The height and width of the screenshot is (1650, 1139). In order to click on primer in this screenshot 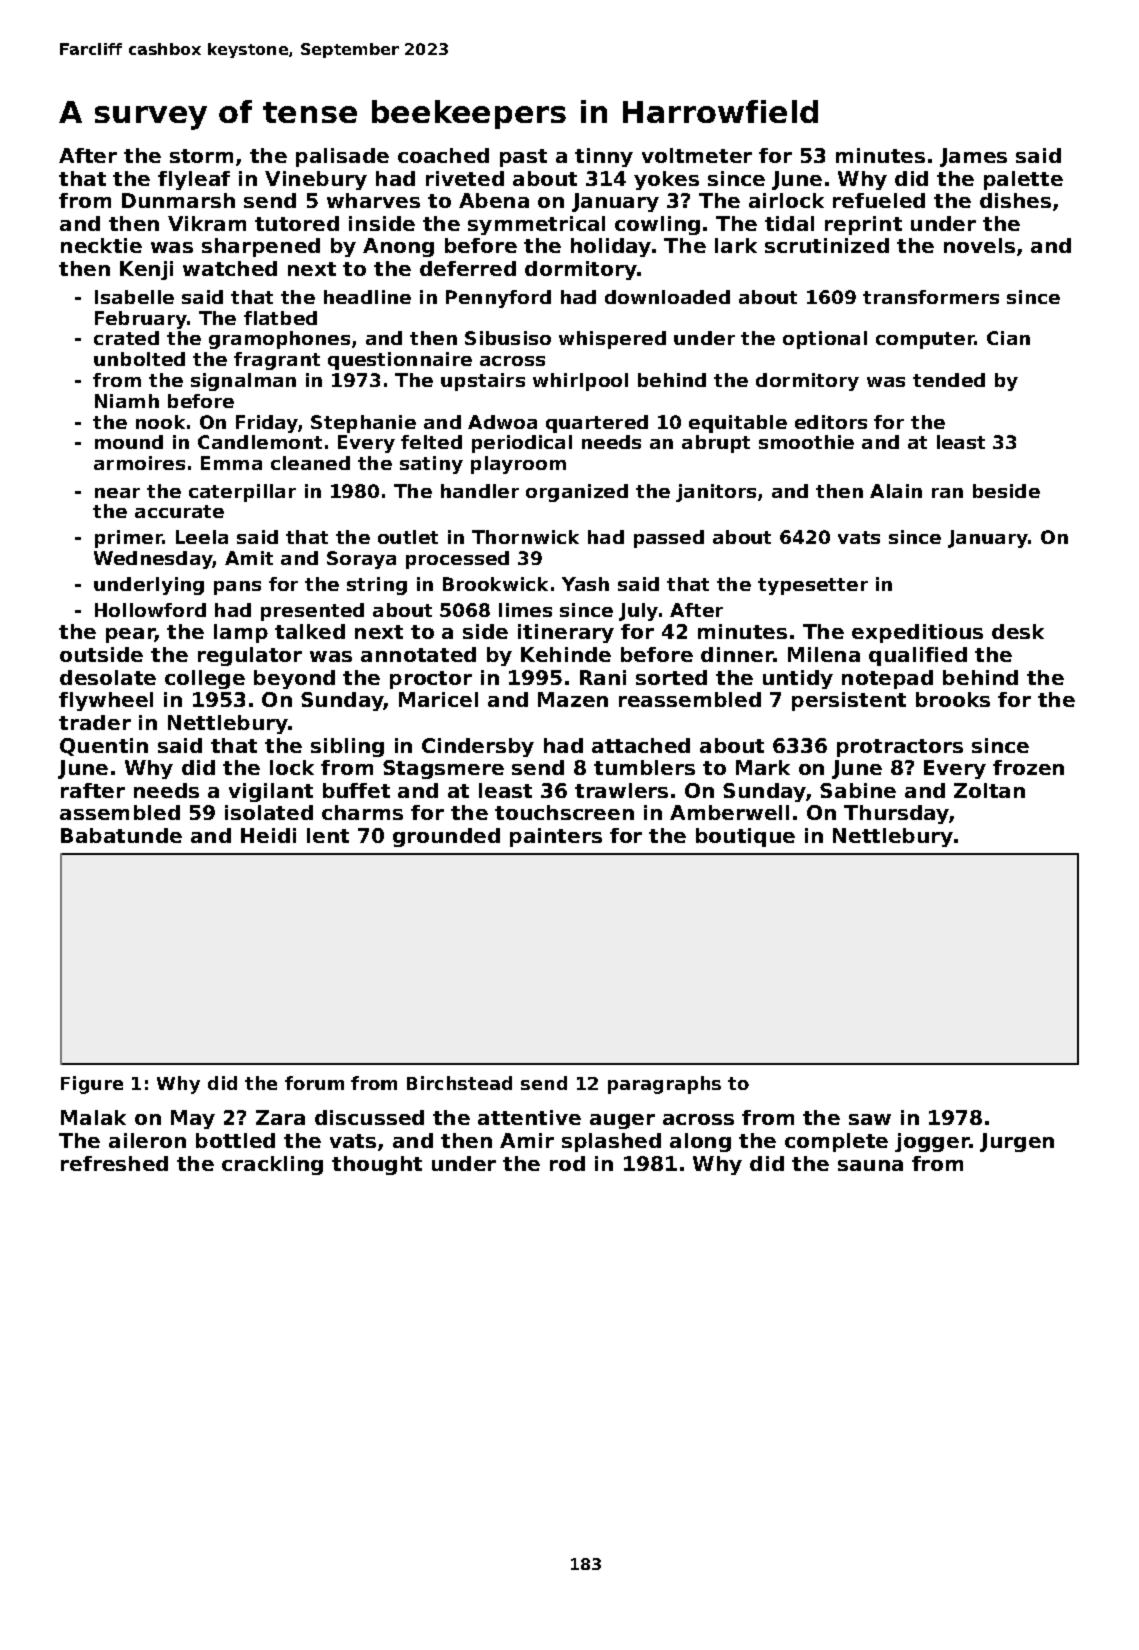, I will do `click(129, 539)`.
